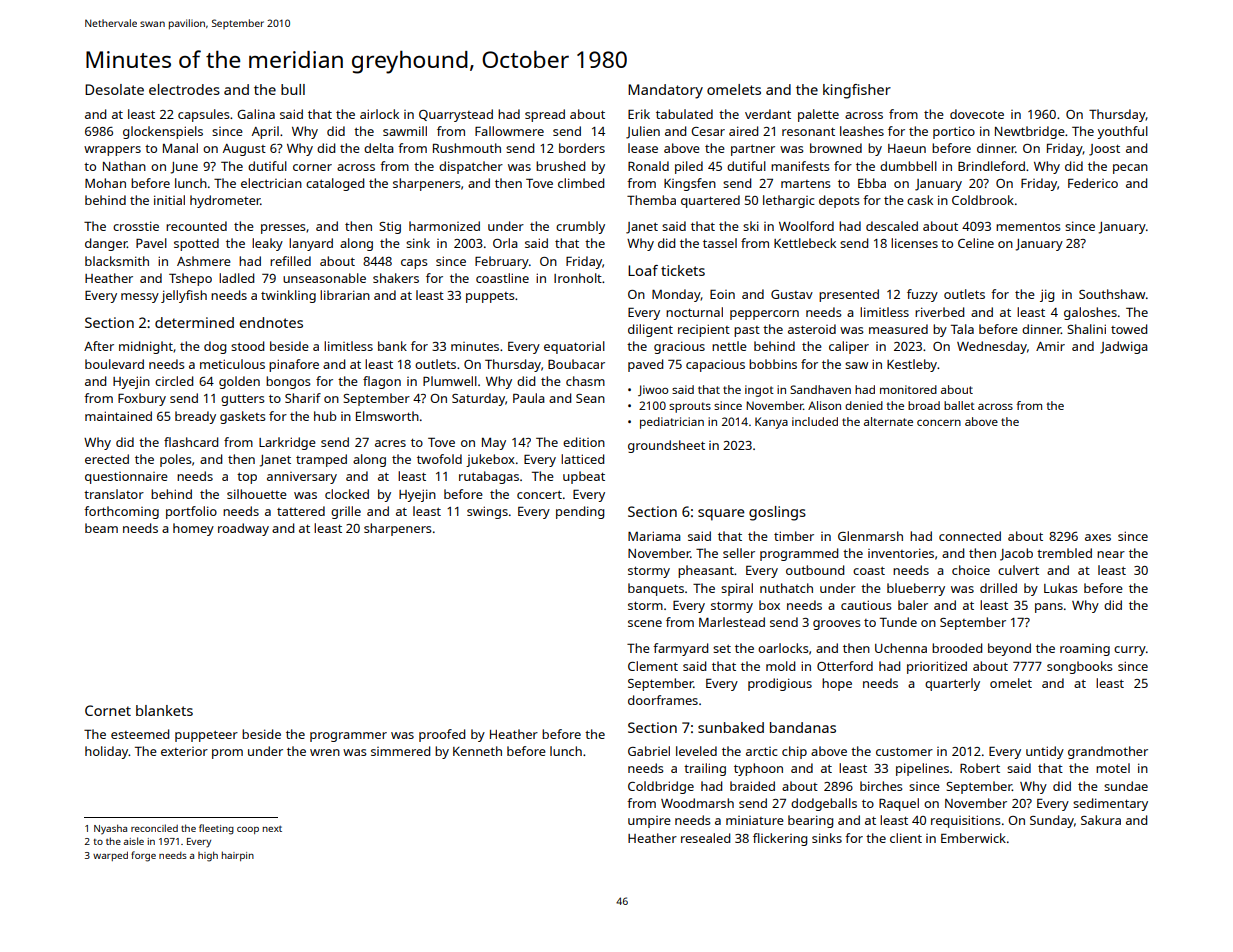 This image has height=952, width=1233. What do you see at coordinates (114, 89) in the image?
I see `Desolate` at bounding box center [114, 89].
